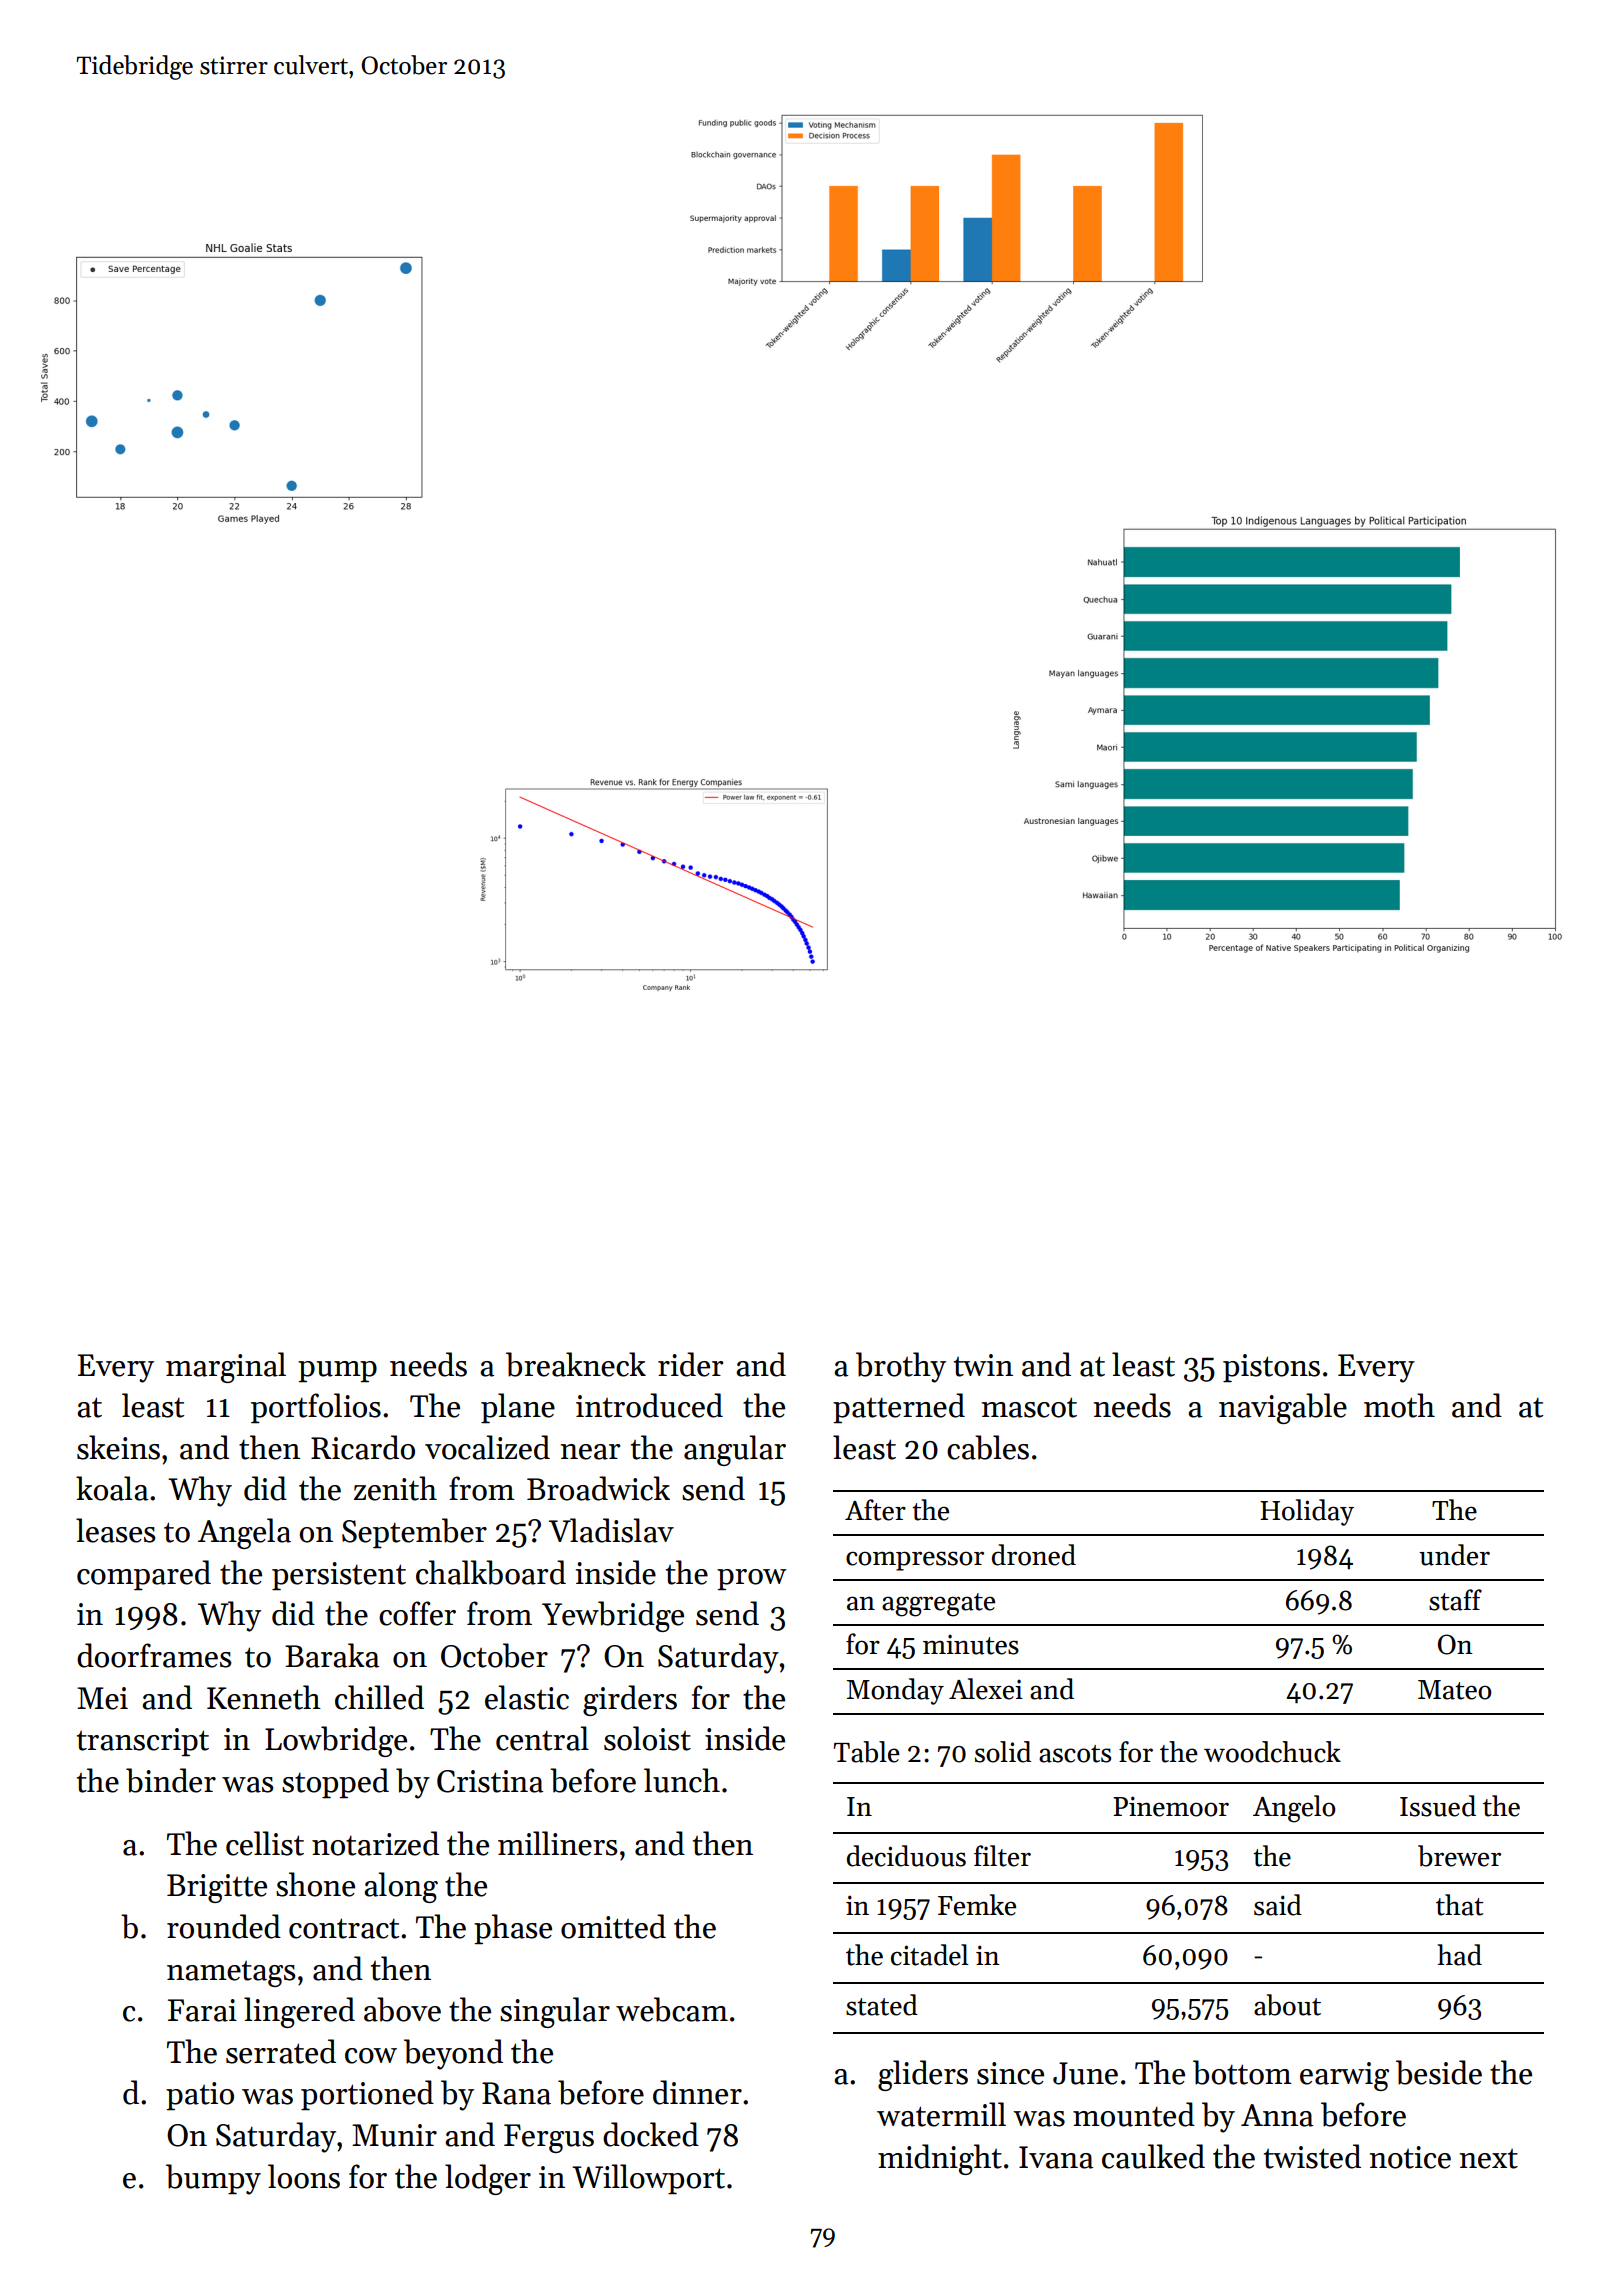 The image size is (1620, 2292). What do you see at coordinates (1271, 1368) in the screenshot?
I see `pistons` at bounding box center [1271, 1368].
